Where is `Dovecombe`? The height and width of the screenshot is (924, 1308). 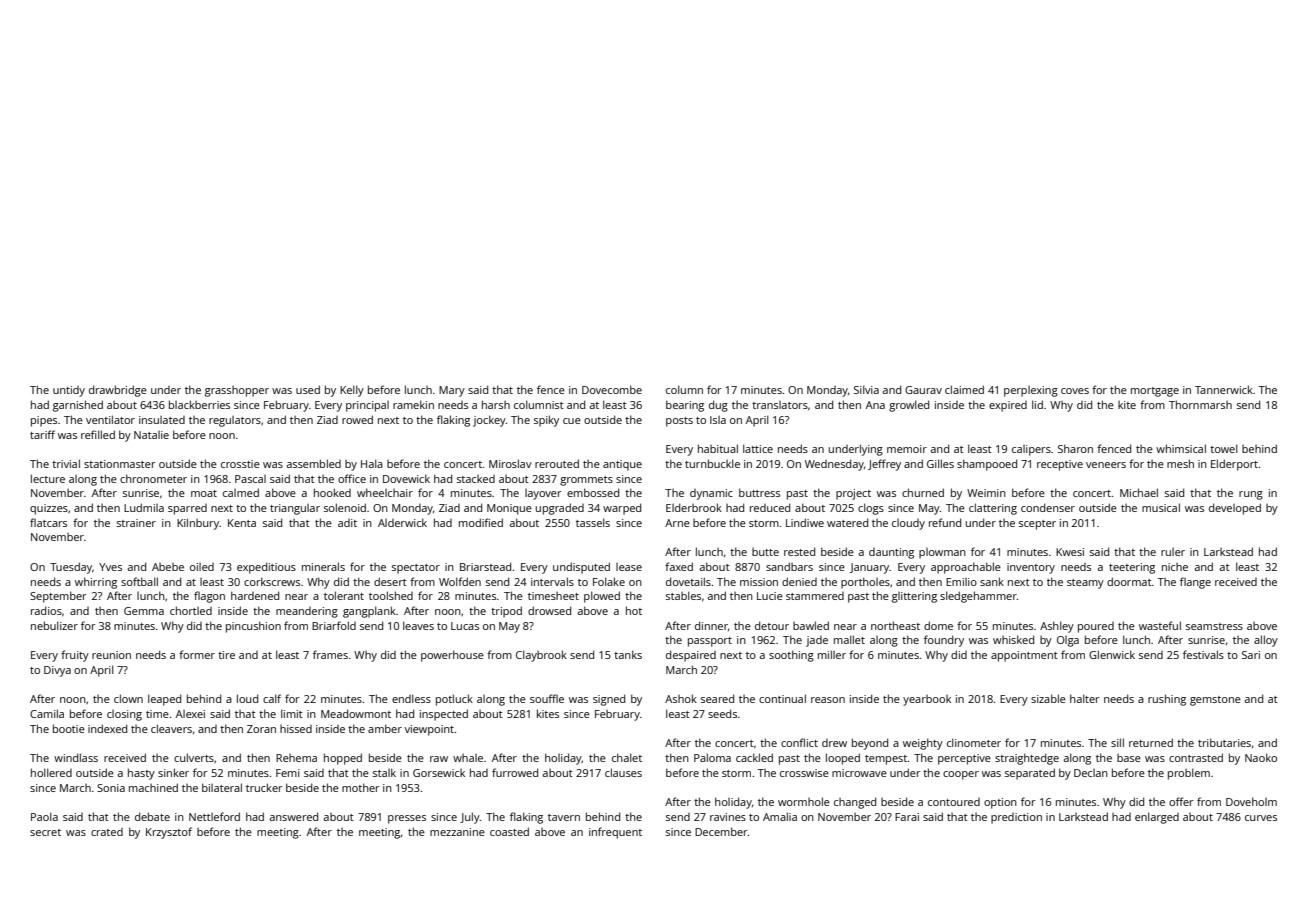 Dovecombe is located at coordinates (612, 389).
